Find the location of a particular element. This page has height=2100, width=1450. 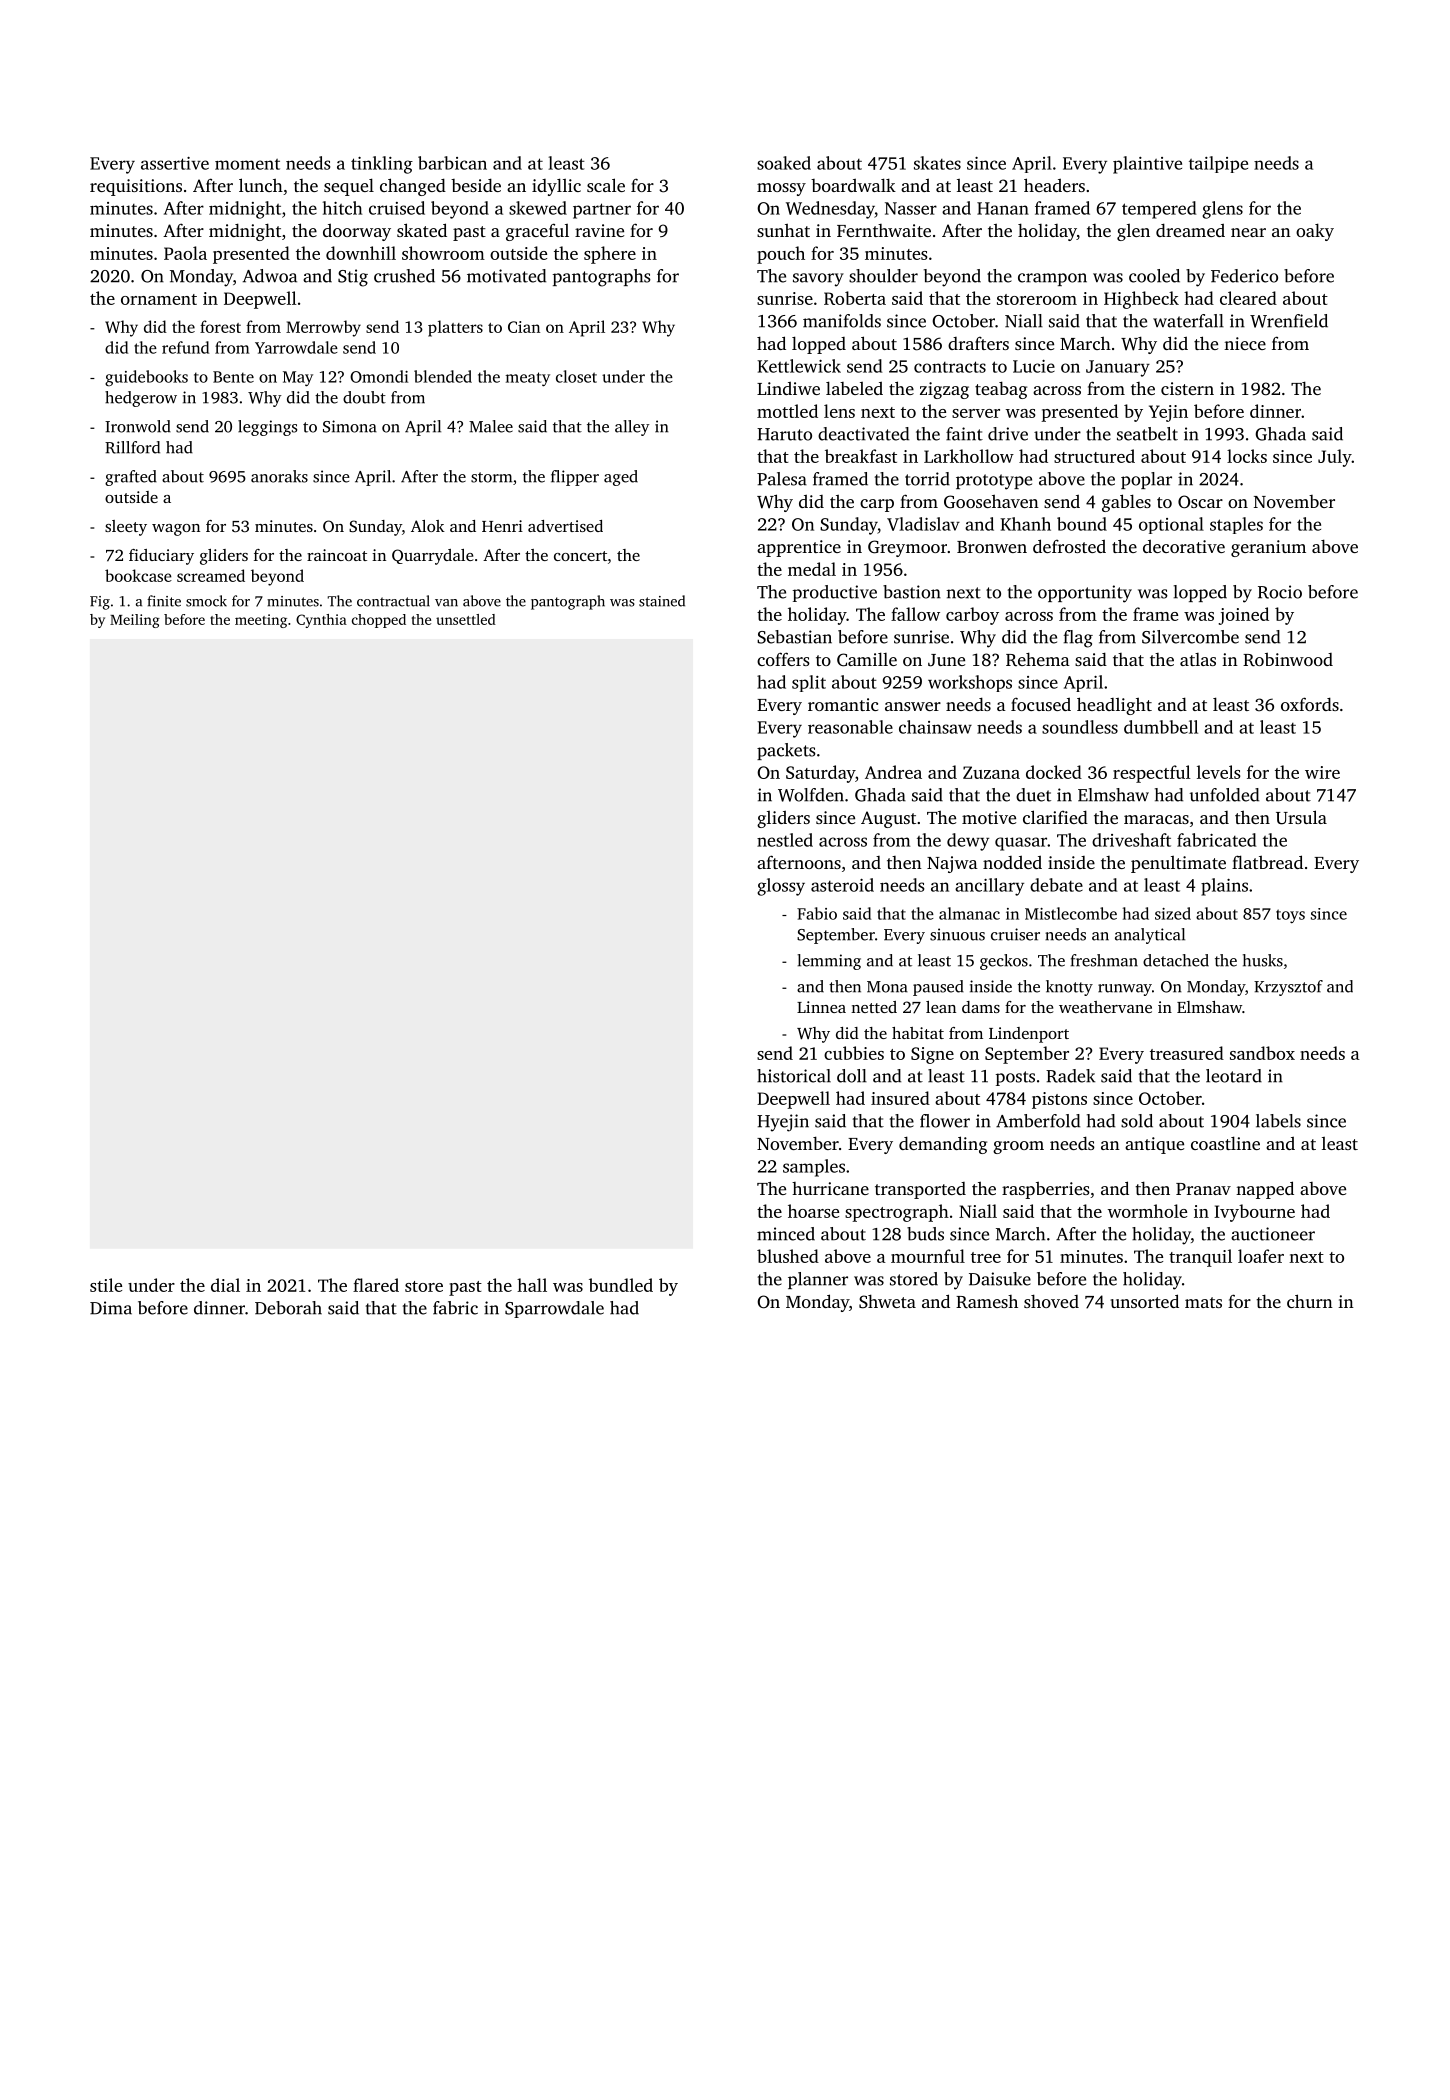

glossy is located at coordinates (781, 887).
